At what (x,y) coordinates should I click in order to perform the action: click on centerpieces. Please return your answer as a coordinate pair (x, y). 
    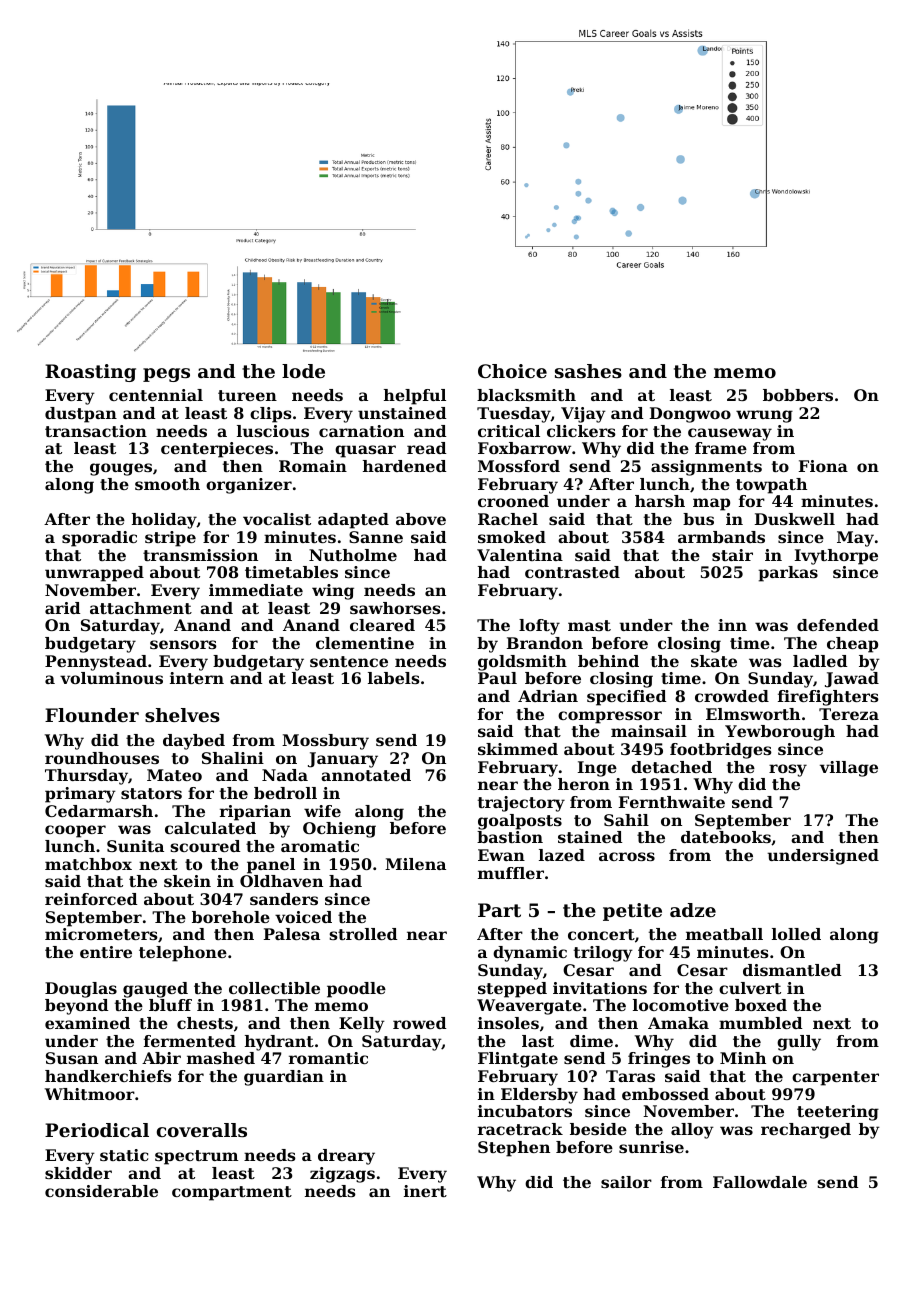
    Looking at the image, I should click on (217, 450).
